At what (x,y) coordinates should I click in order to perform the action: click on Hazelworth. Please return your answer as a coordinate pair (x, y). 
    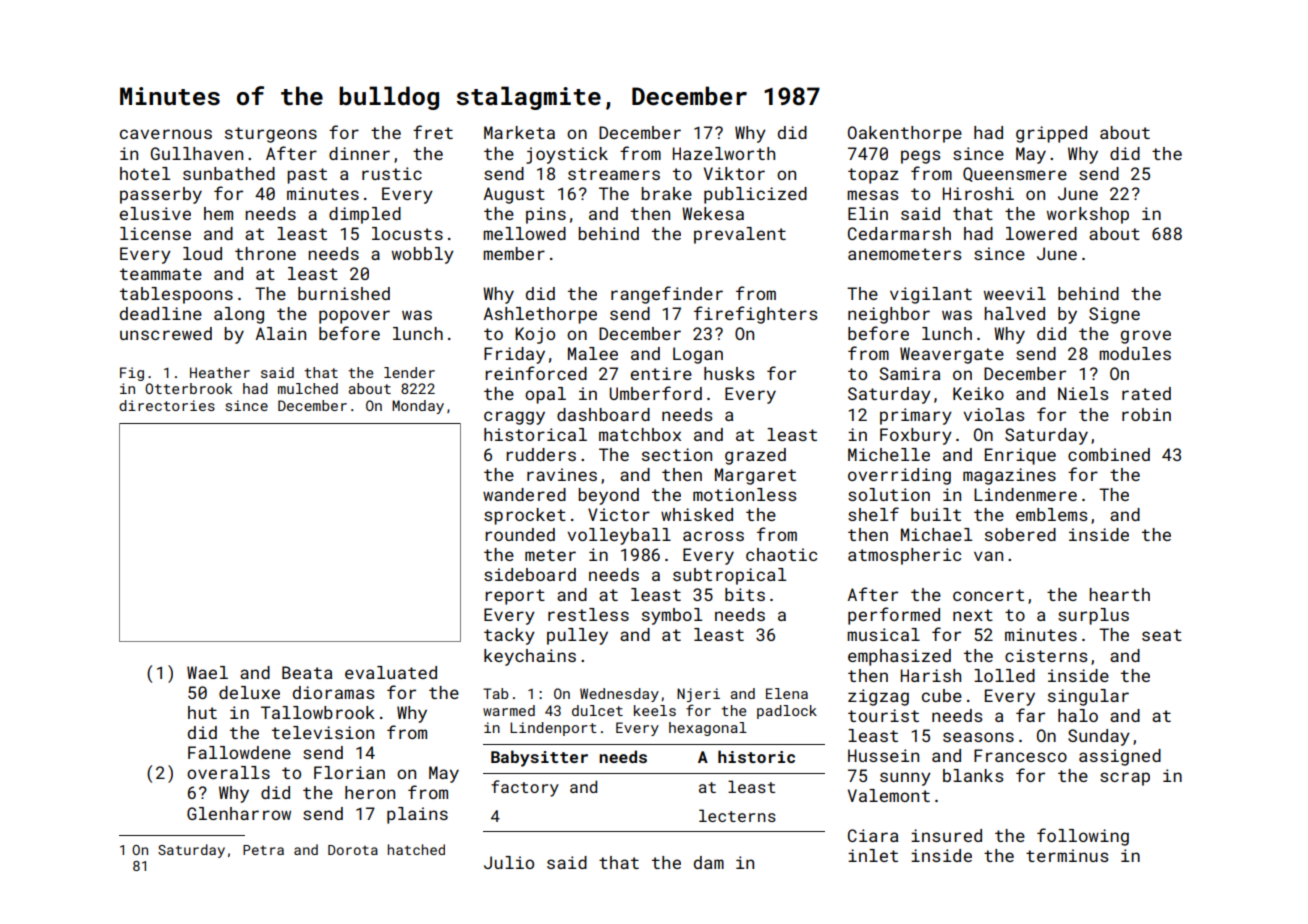
    Looking at the image, I should click on (724, 153).
